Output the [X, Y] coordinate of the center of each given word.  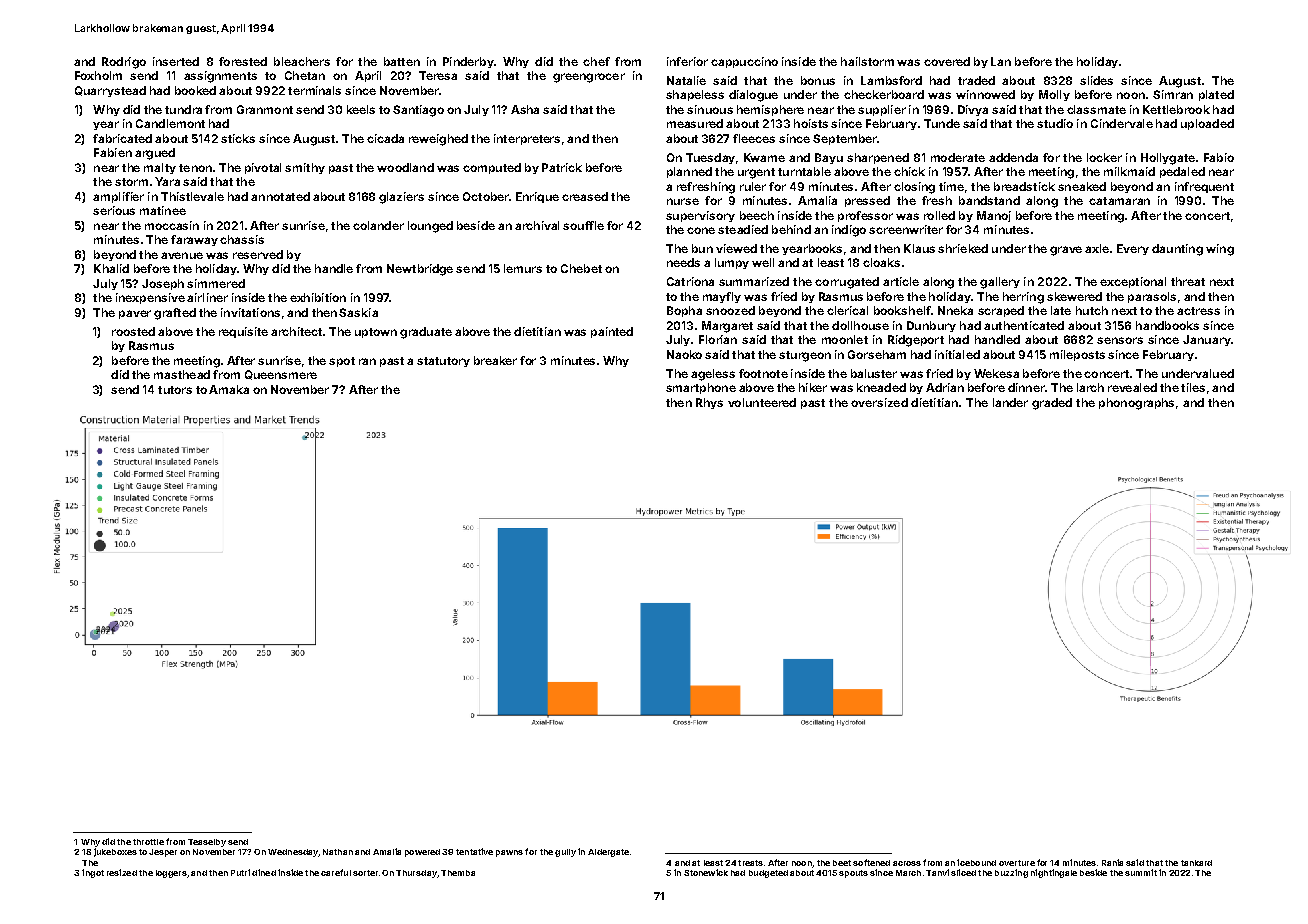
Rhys [709, 403]
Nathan [338, 852]
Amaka [229, 389]
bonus [818, 80]
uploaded [1207, 124]
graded [1052, 404]
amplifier [118, 197]
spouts [853, 874]
